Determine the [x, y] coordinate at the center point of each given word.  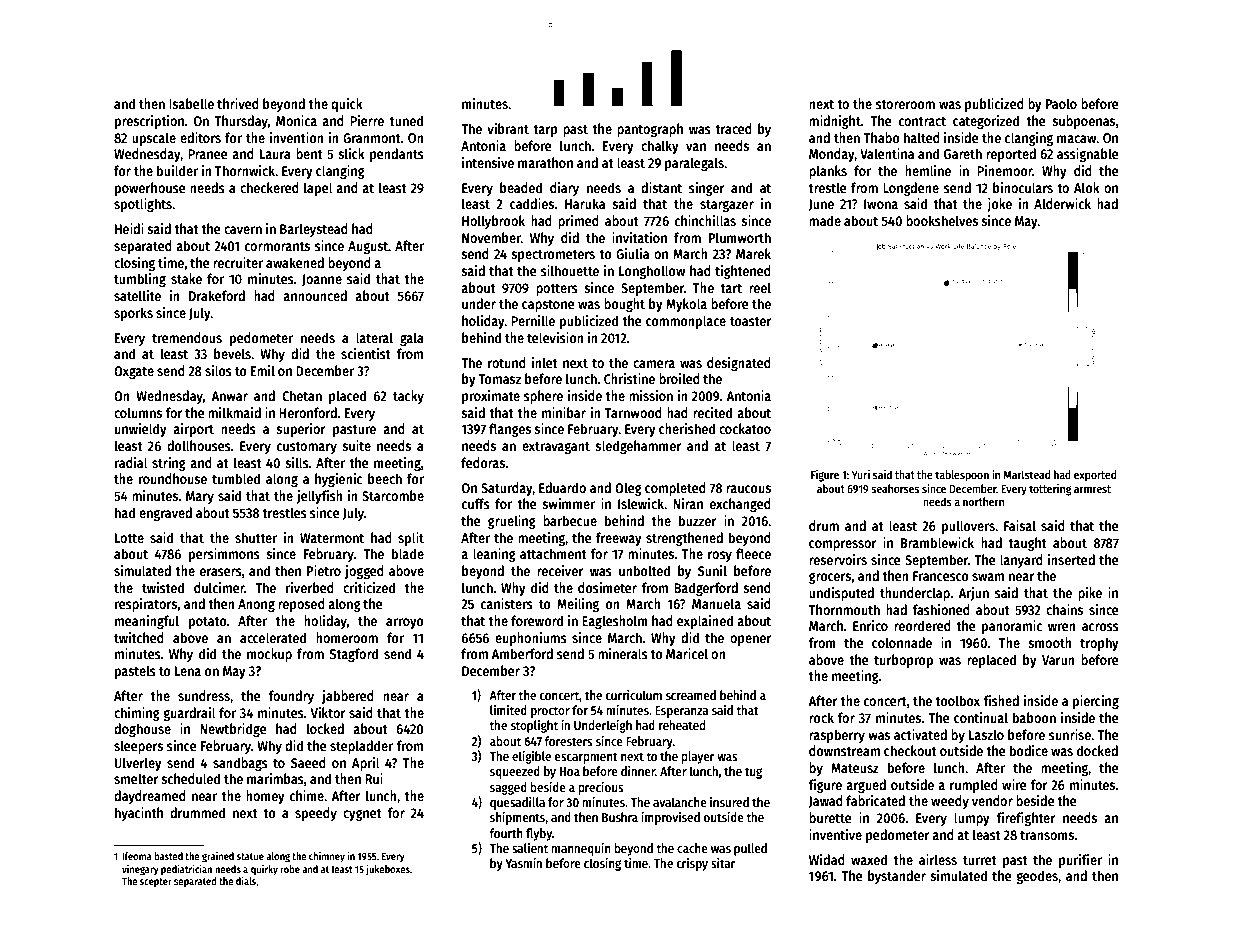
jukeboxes [388, 870]
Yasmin [523, 863]
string [169, 464]
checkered [269, 187]
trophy [1099, 644]
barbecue [570, 520]
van [696, 147]
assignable [1088, 155]
